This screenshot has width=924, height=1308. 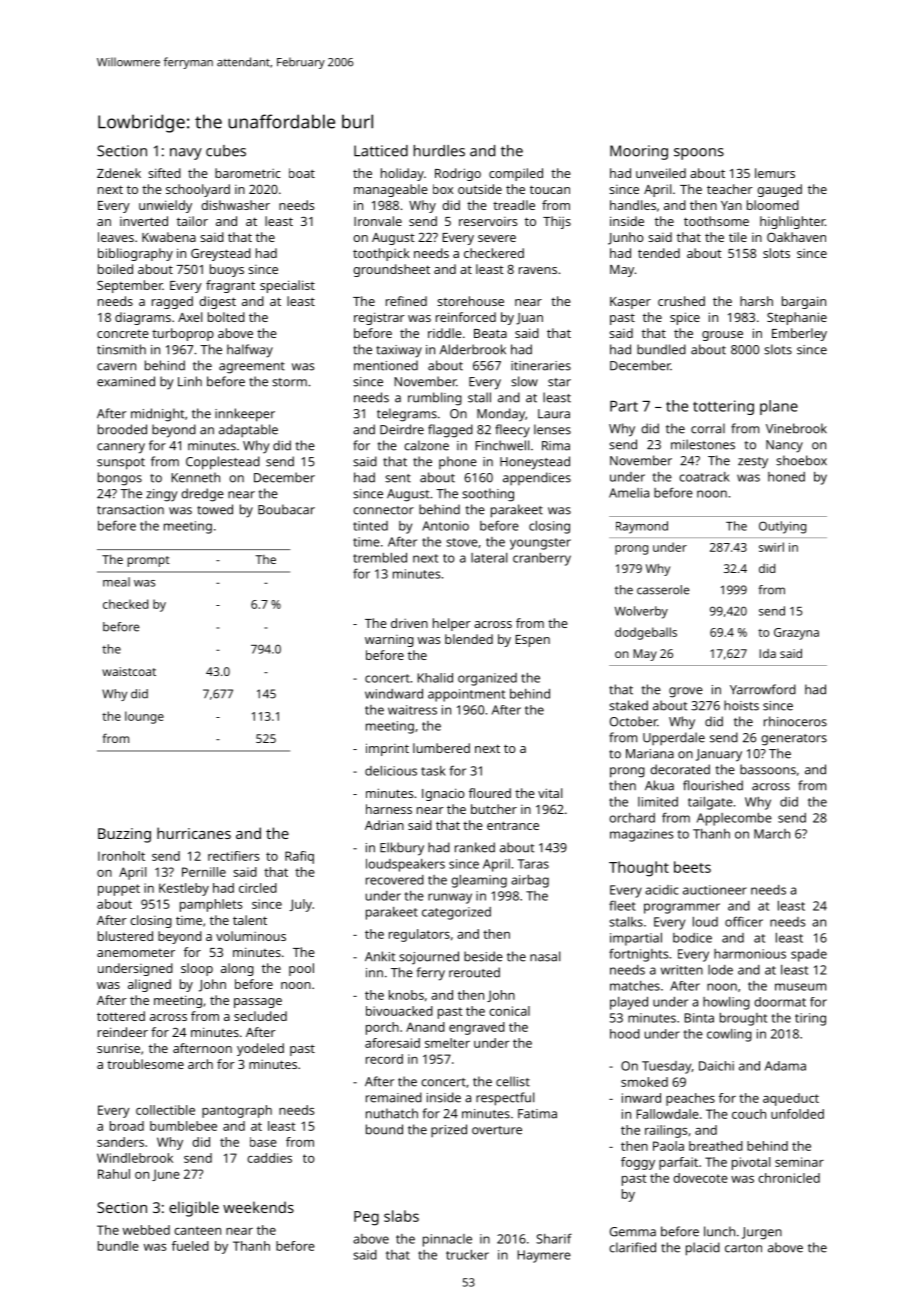 What do you see at coordinates (226, 151) in the screenshot?
I see `cubes` at bounding box center [226, 151].
